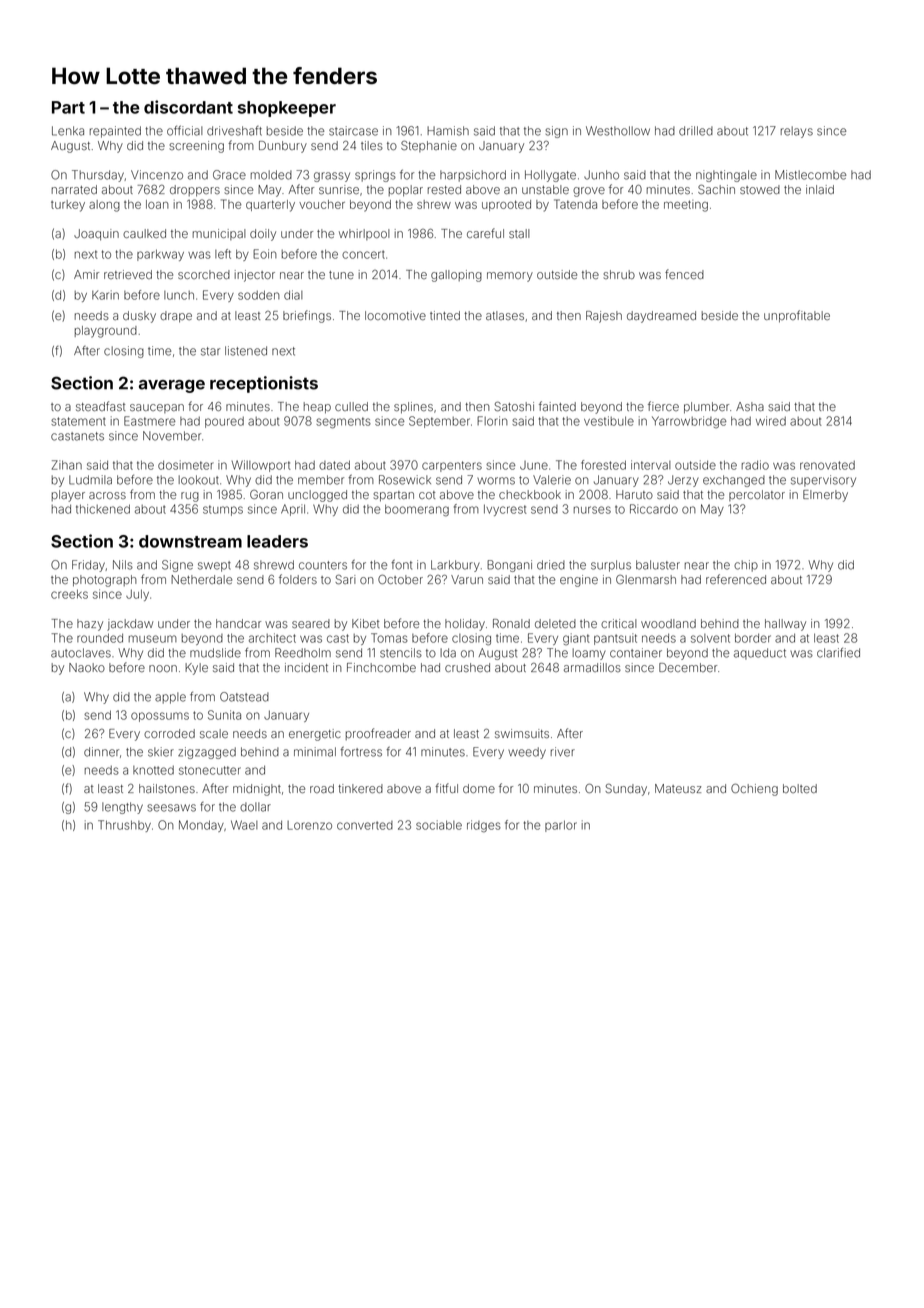  I want to click on drilled, so click(696, 131).
